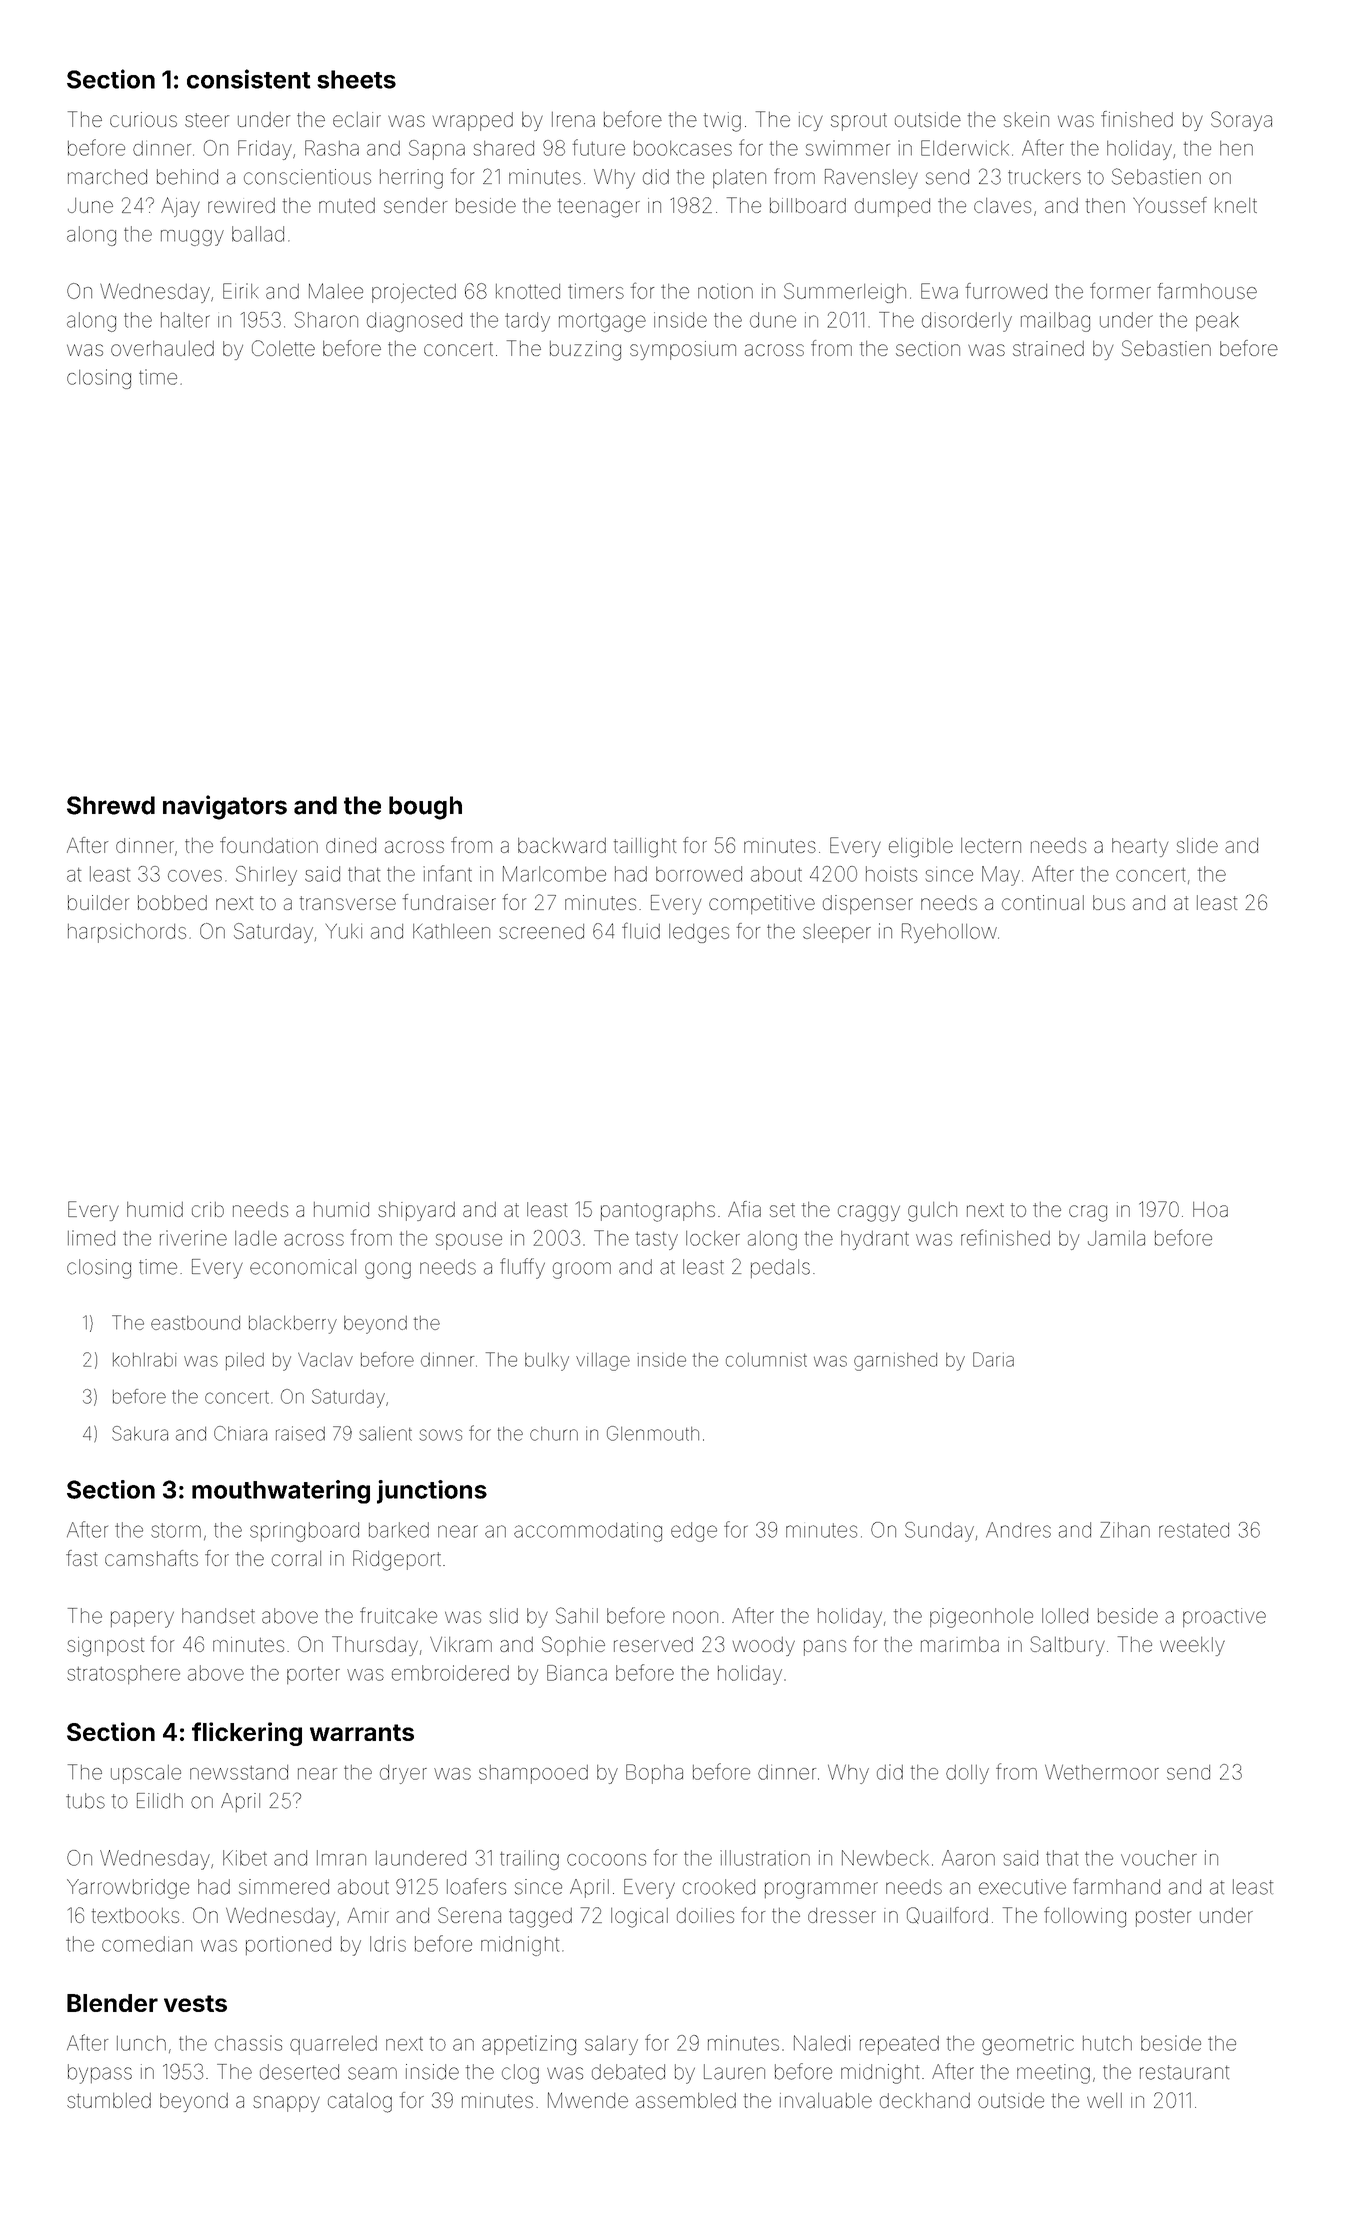 The height and width of the screenshot is (2217, 1346). What do you see at coordinates (1140, 847) in the screenshot?
I see `hearty` at bounding box center [1140, 847].
